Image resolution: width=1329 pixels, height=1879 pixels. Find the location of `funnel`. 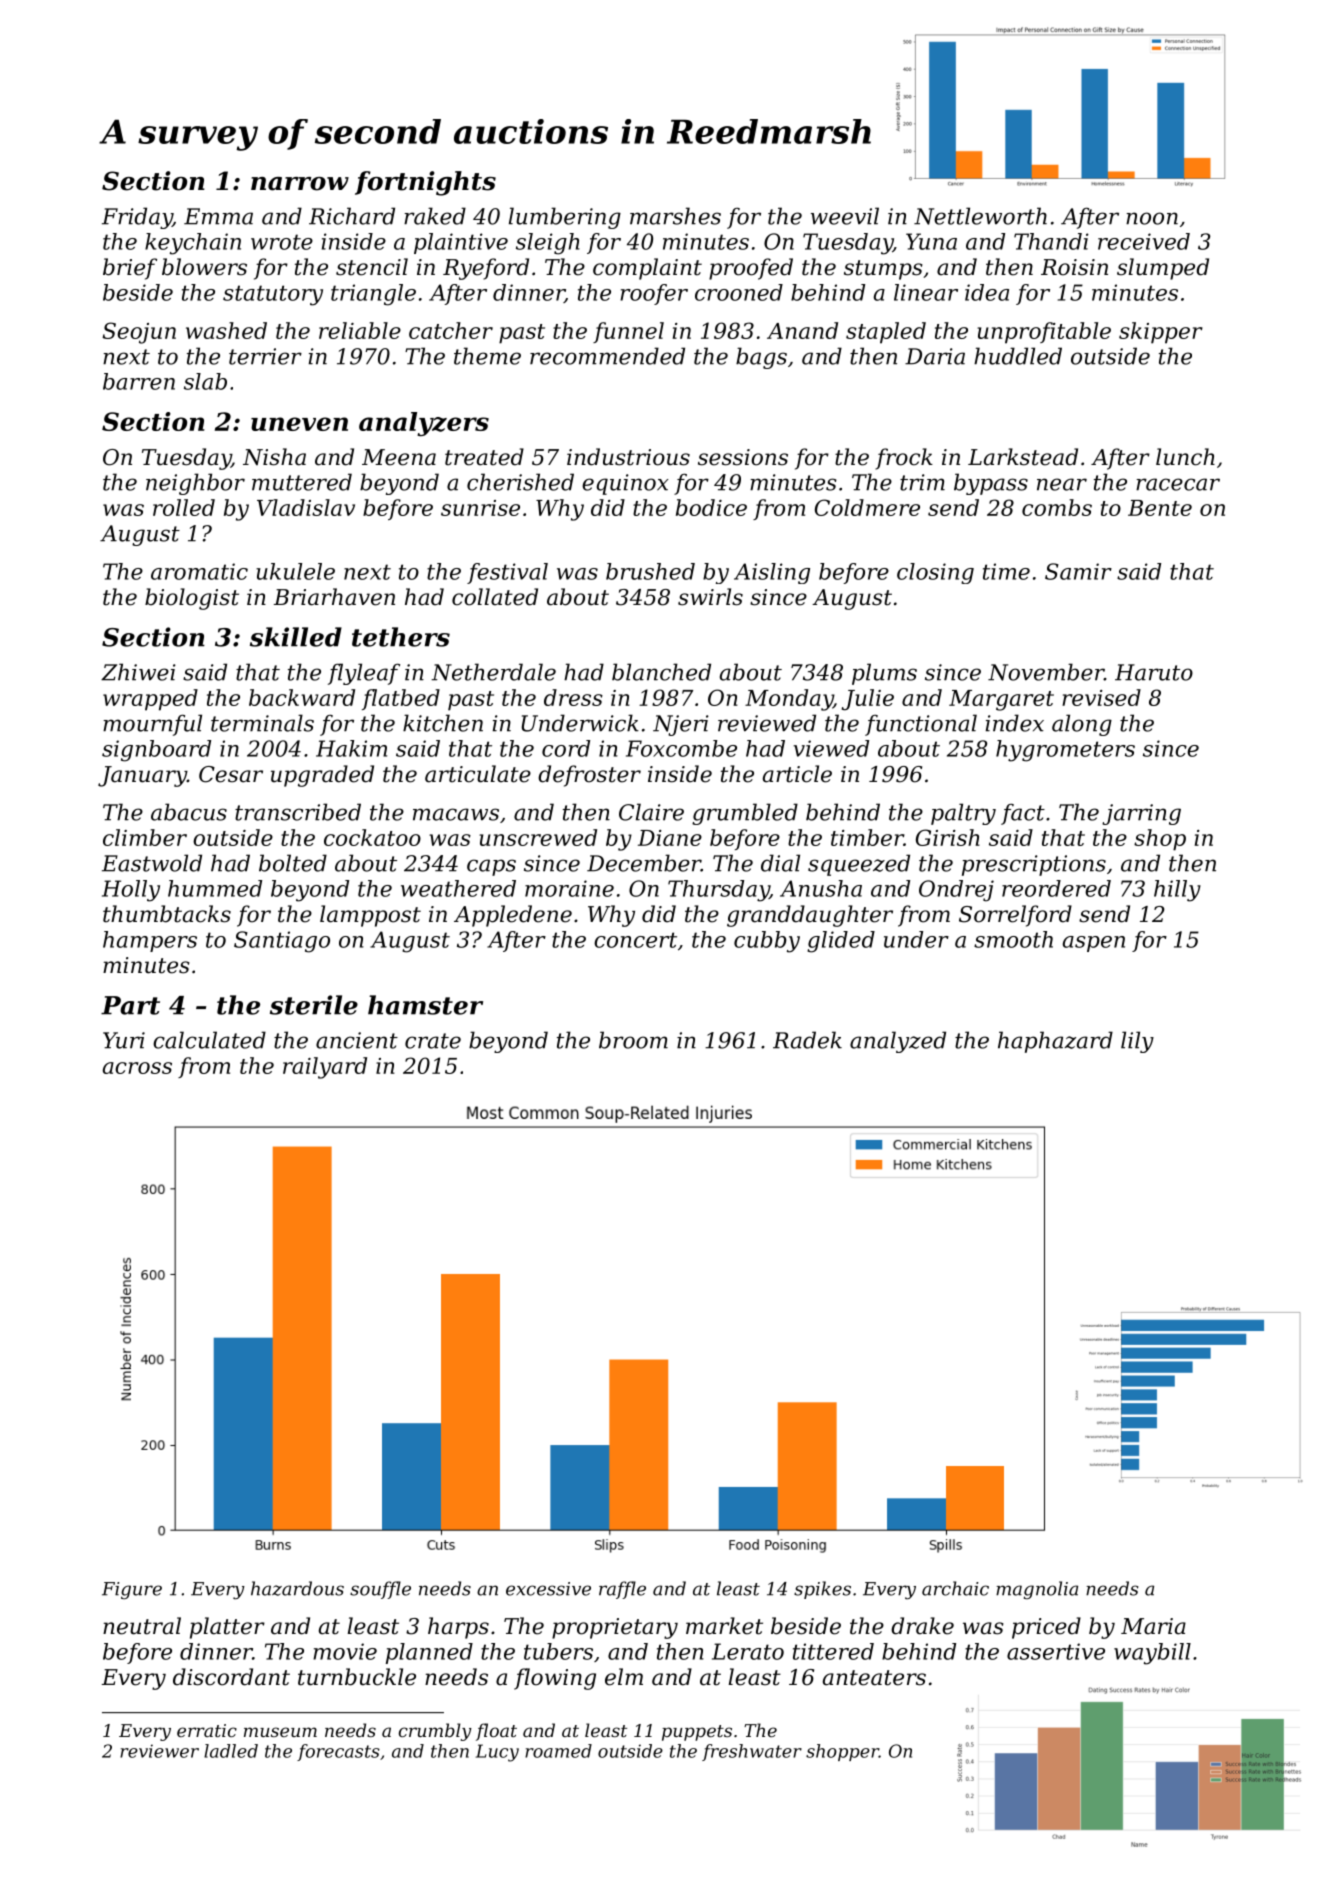

funnel is located at coordinates (628, 332).
